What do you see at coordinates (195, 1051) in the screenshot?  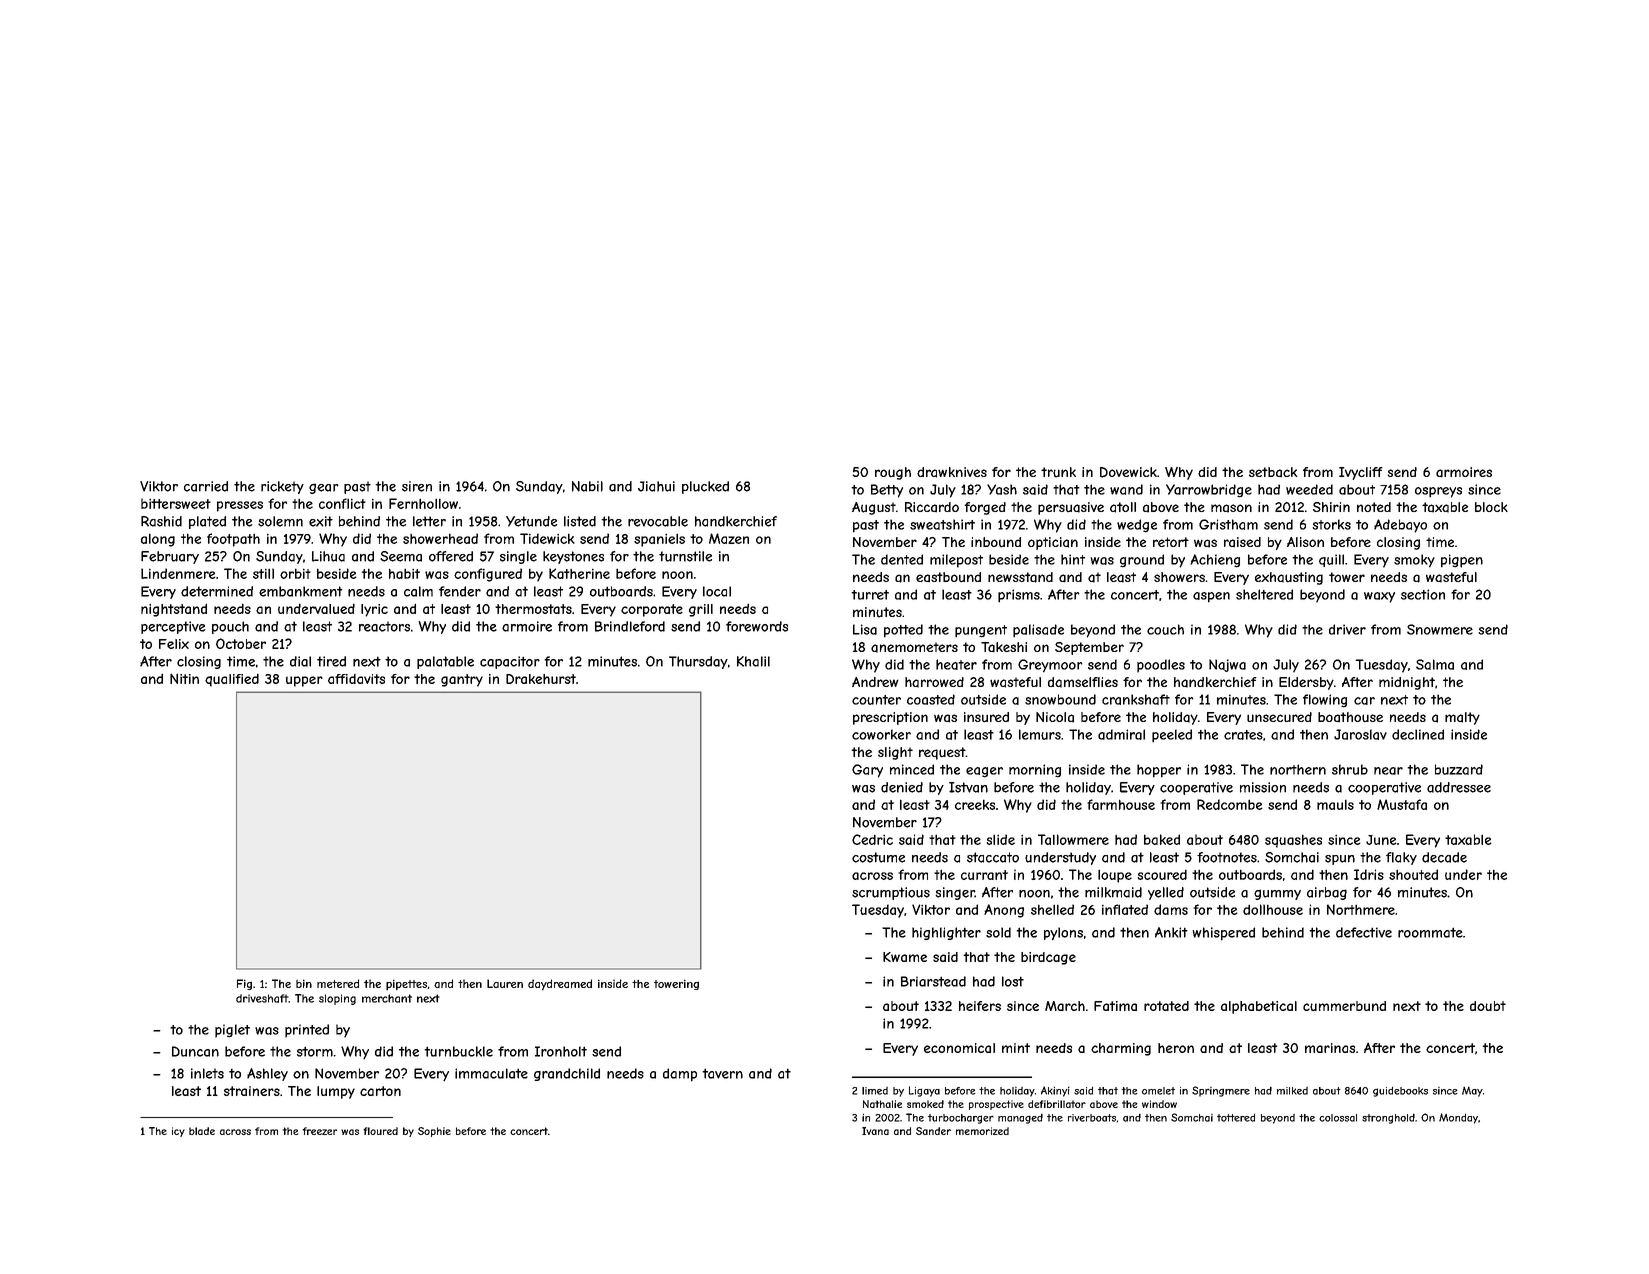 I see `Duncan` at bounding box center [195, 1051].
